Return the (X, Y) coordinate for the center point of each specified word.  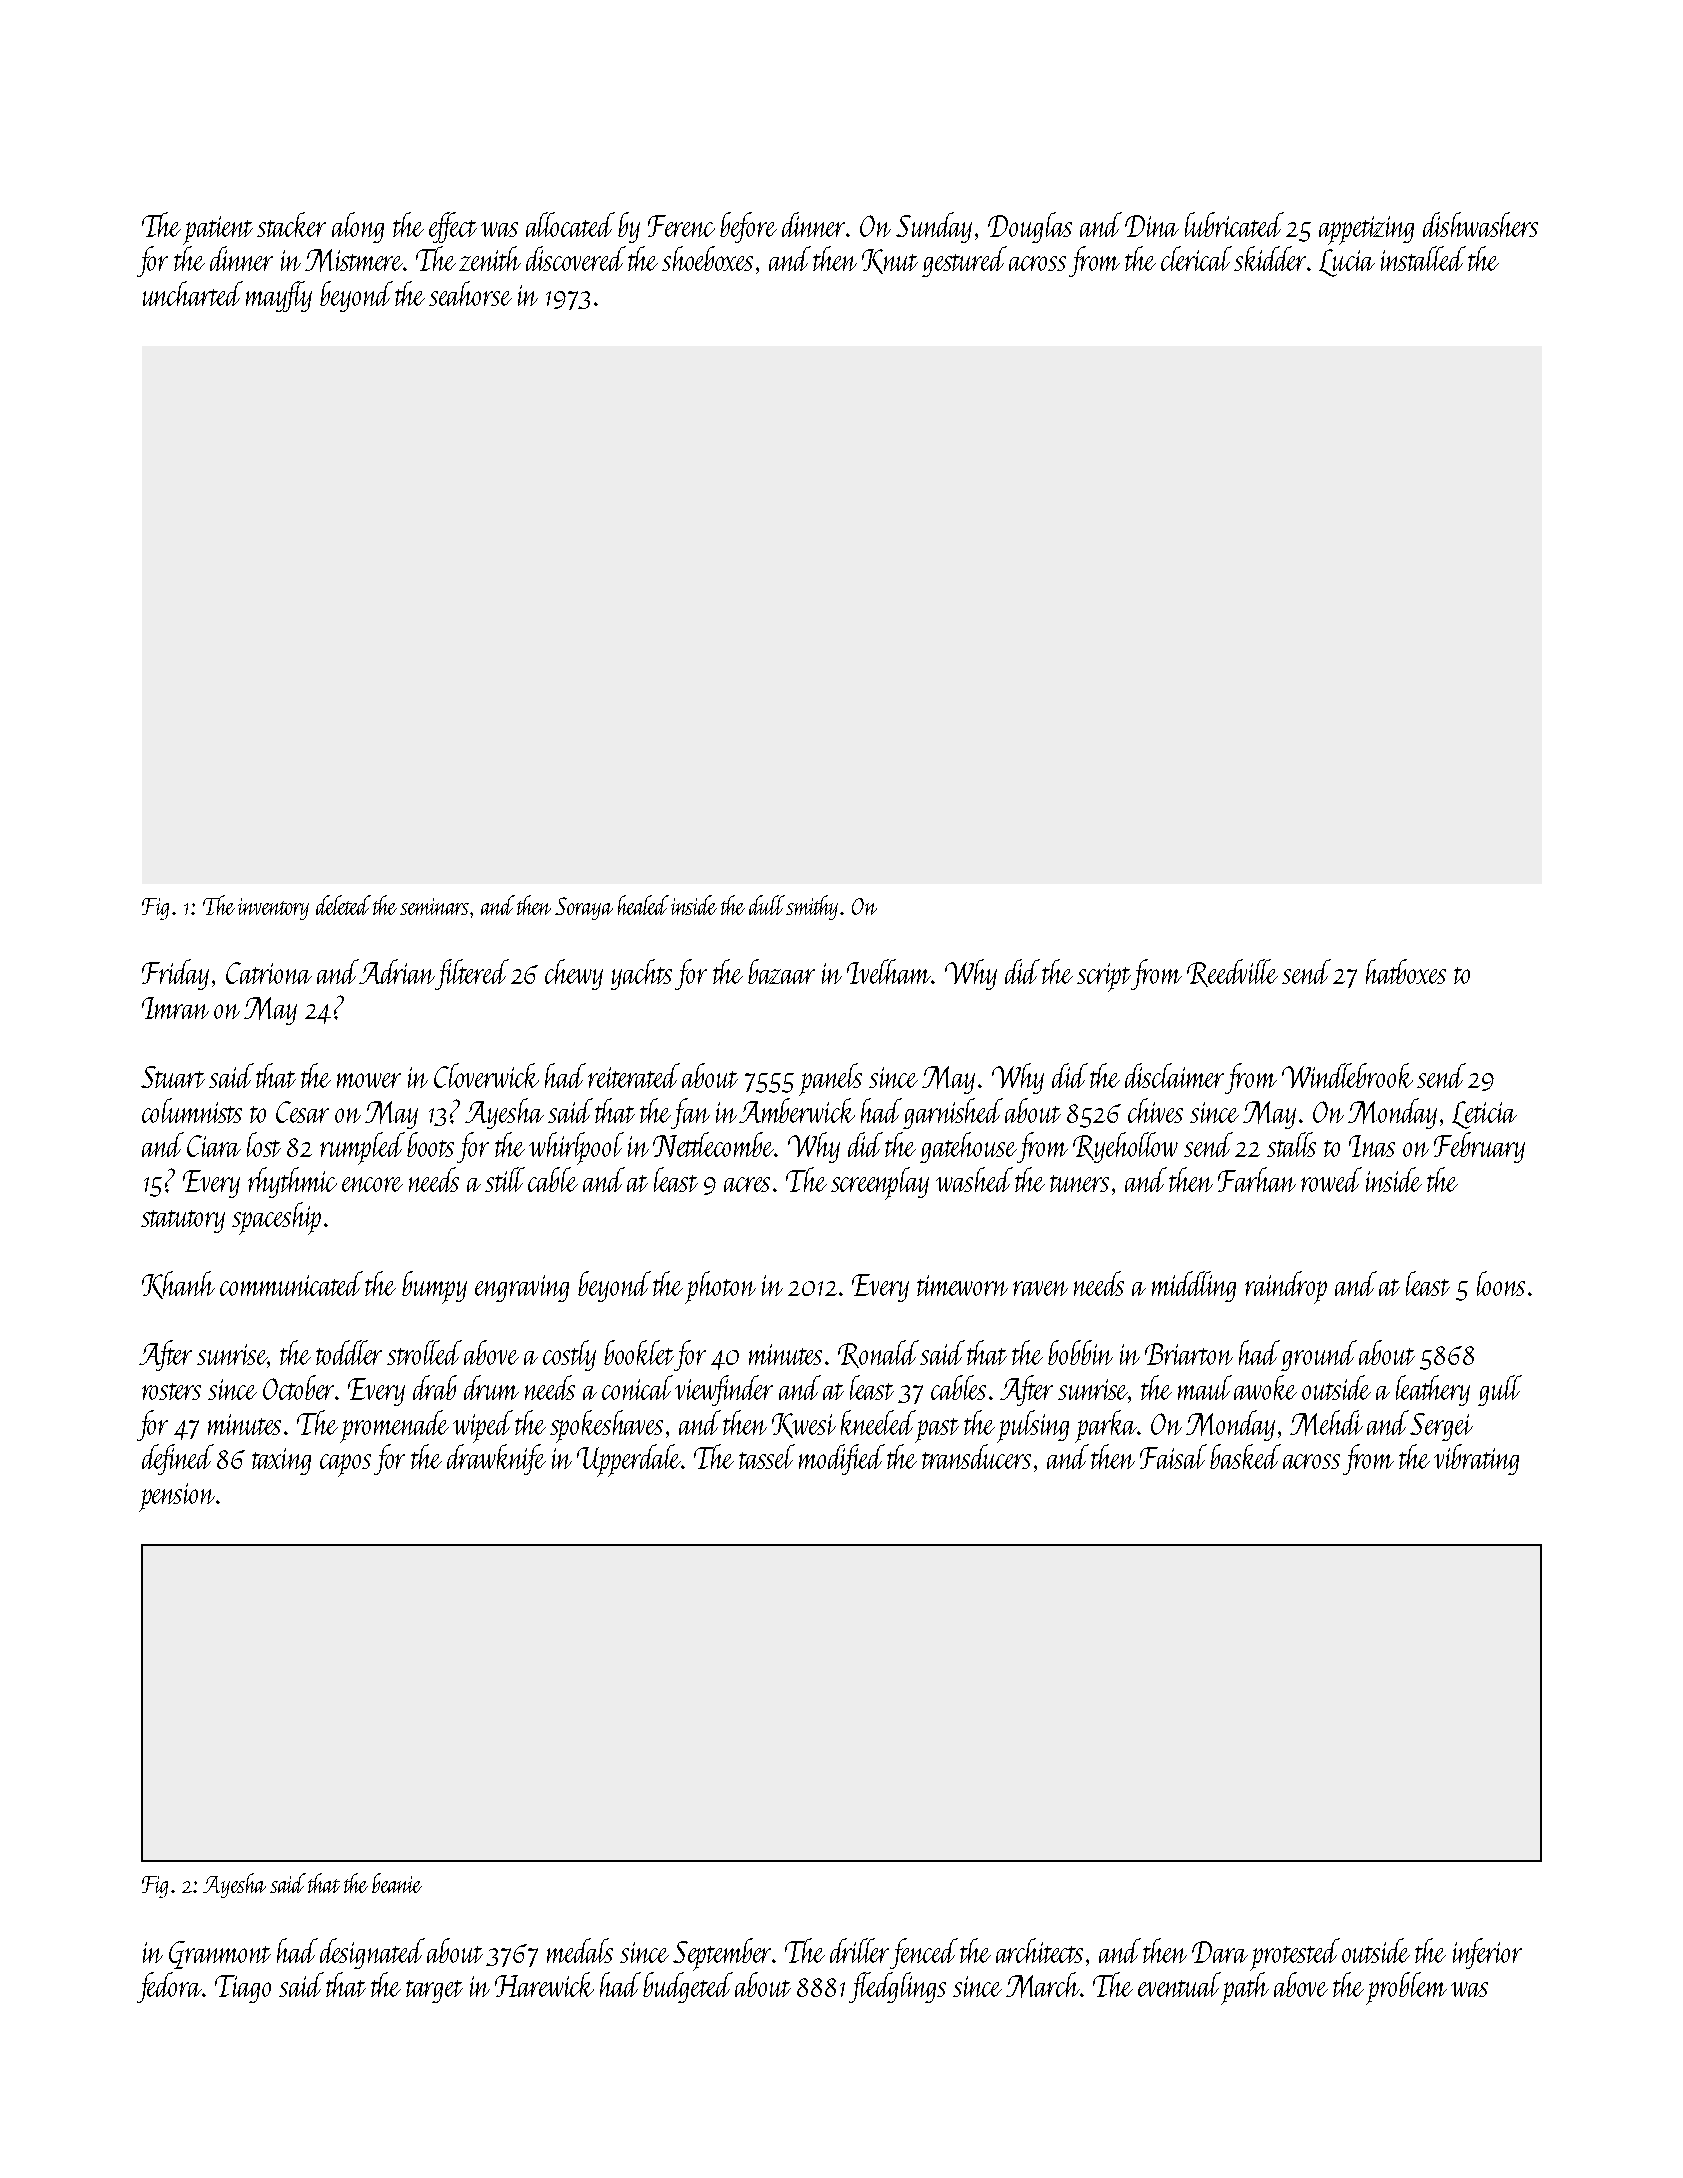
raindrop (1286, 1287)
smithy (812, 907)
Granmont (220, 1955)
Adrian (397, 971)
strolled (424, 1352)
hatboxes (1406, 971)
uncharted (193, 293)
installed (1423, 258)
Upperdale (629, 1460)
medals (580, 1950)
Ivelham (889, 971)
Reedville (1232, 973)
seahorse (470, 293)
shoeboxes (707, 258)
